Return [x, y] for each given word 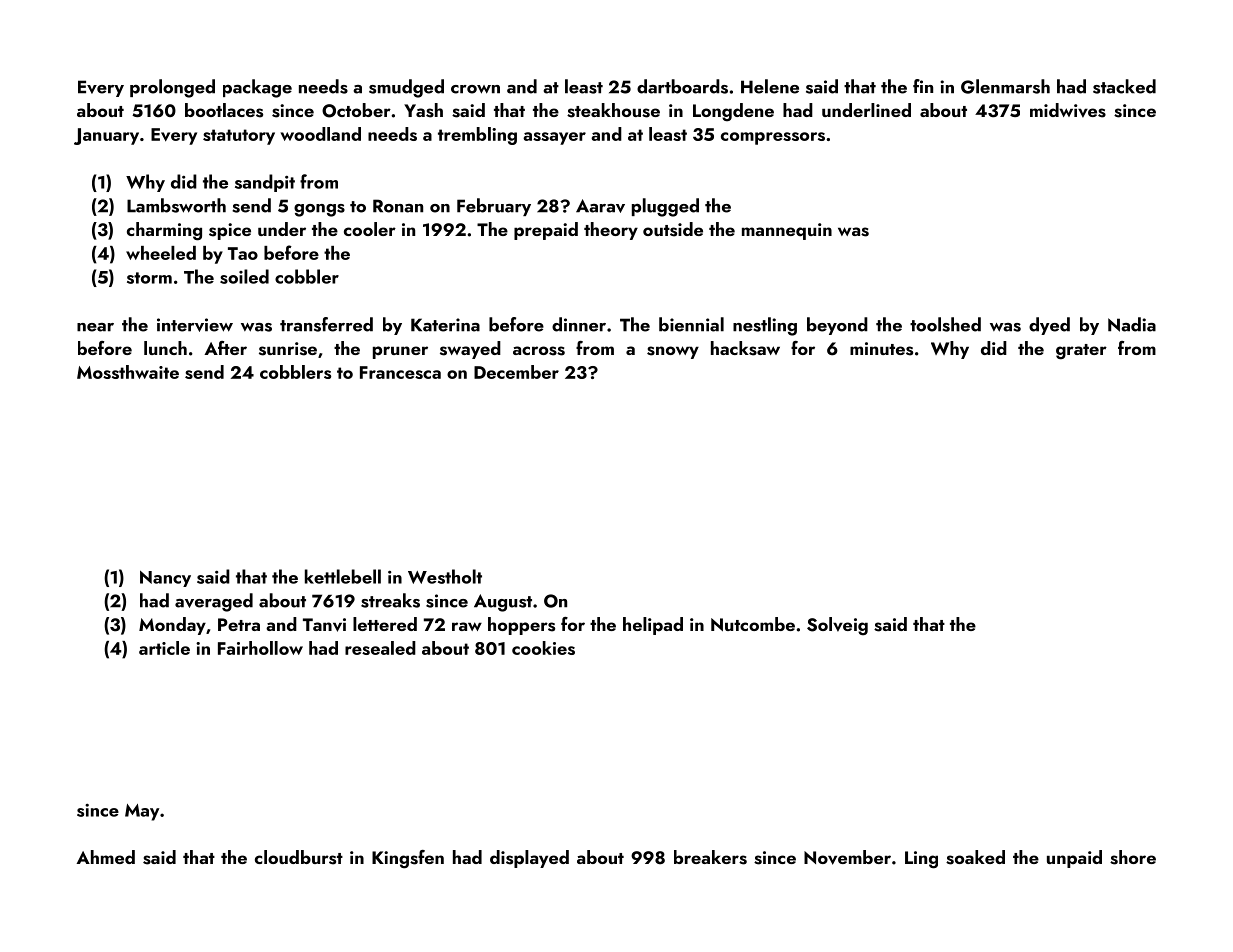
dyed [1049, 326]
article [164, 648]
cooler [370, 229]
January [106, 136]
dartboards [682, 86]
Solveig [837, 626]
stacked [1124, 86]
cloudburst [299, 857]
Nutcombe [753, 624]
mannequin [787, 231]
